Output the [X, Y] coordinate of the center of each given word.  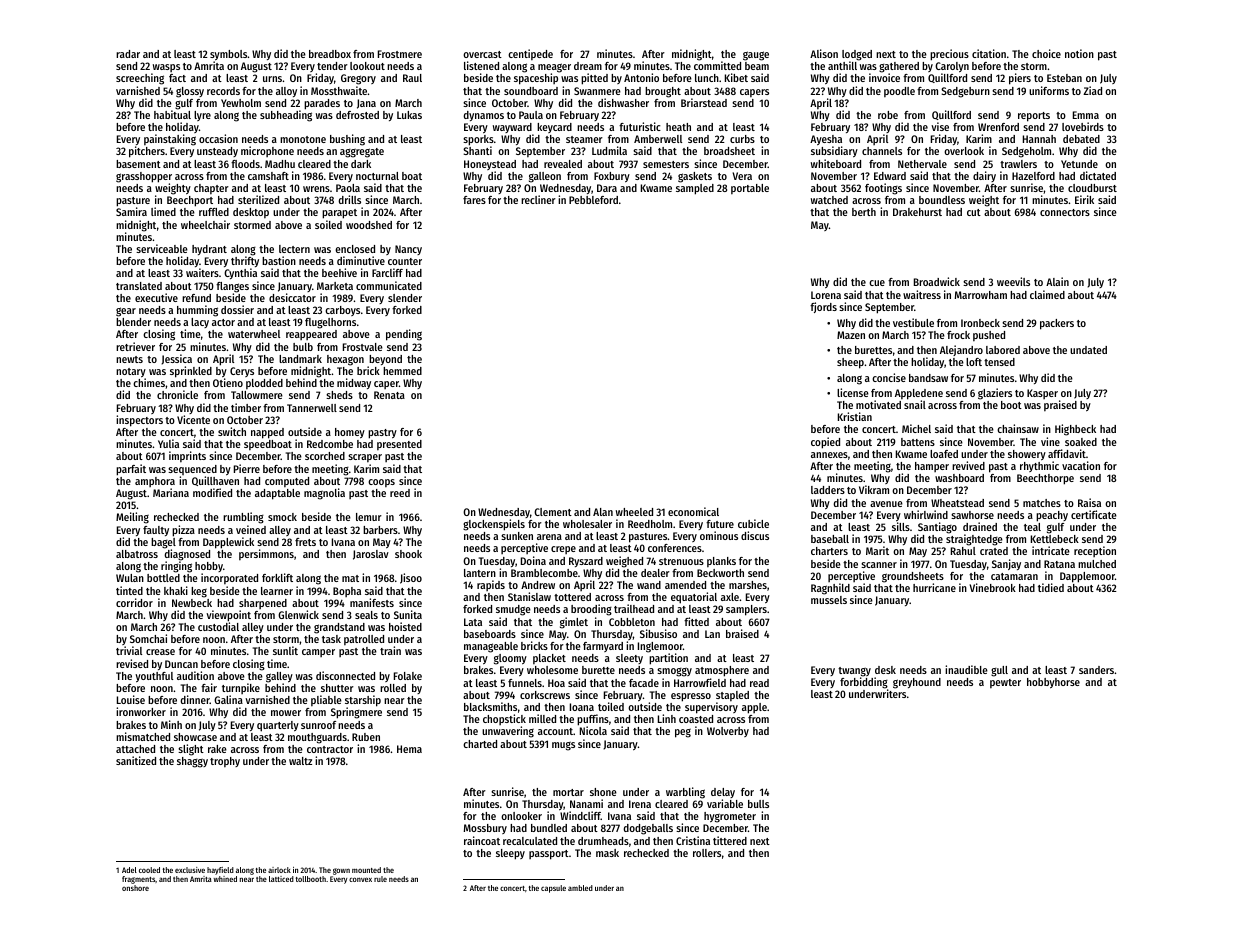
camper [318, 653]
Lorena [826, 295]
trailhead [634, 608]
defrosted [357, 115]
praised [1060, 406]
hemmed [402, 371]
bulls [758, 804]
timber [246, 407]
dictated [1098, 175]
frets [305, 542]
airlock [279, 870]
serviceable [162, 248]
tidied [1051, 587]
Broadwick [937, 281]
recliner [538, 199]
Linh [667, 718]
